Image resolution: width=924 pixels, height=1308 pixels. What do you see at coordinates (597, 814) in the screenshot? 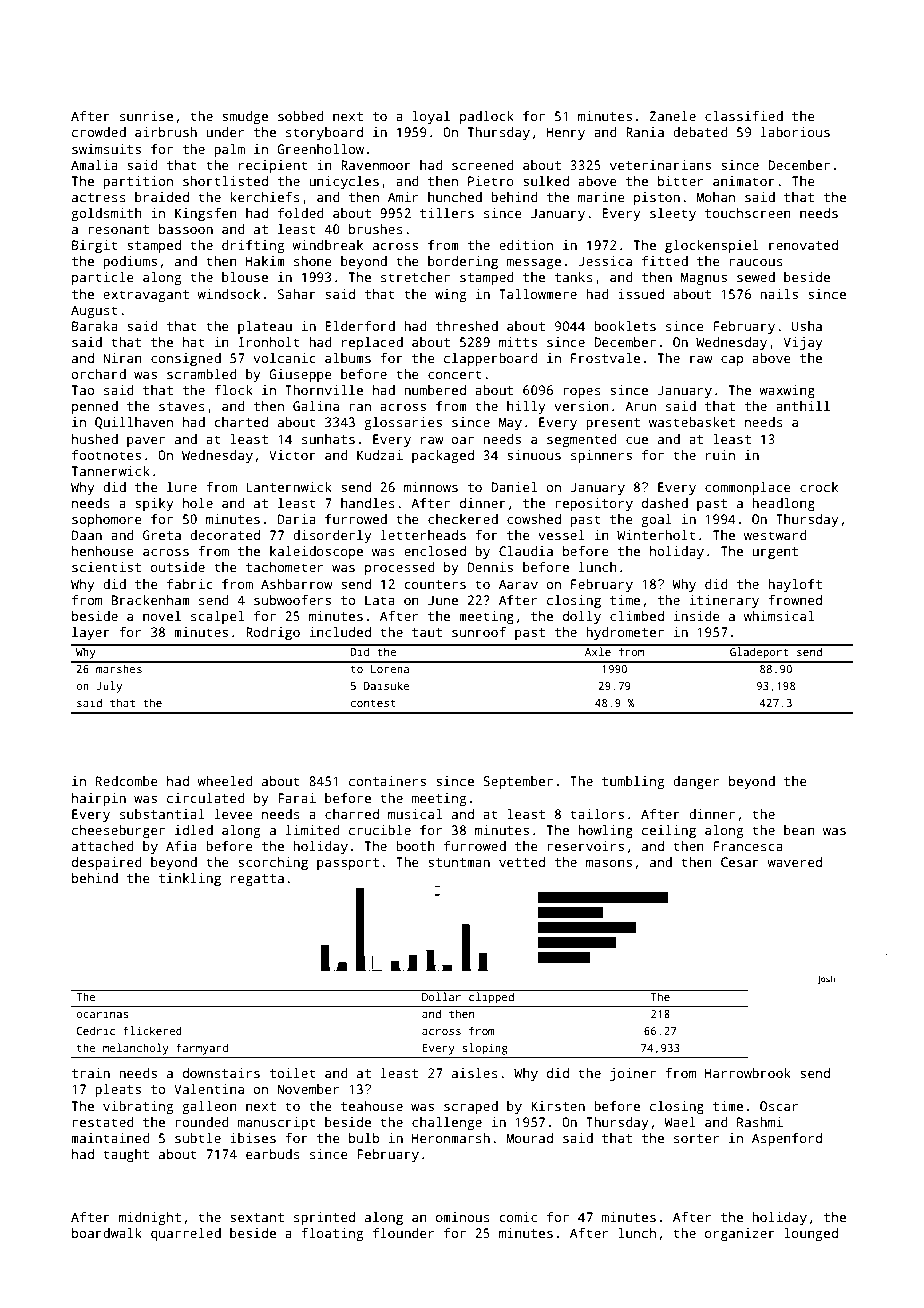
I see `tailors` at bounding box center [597, 814].
